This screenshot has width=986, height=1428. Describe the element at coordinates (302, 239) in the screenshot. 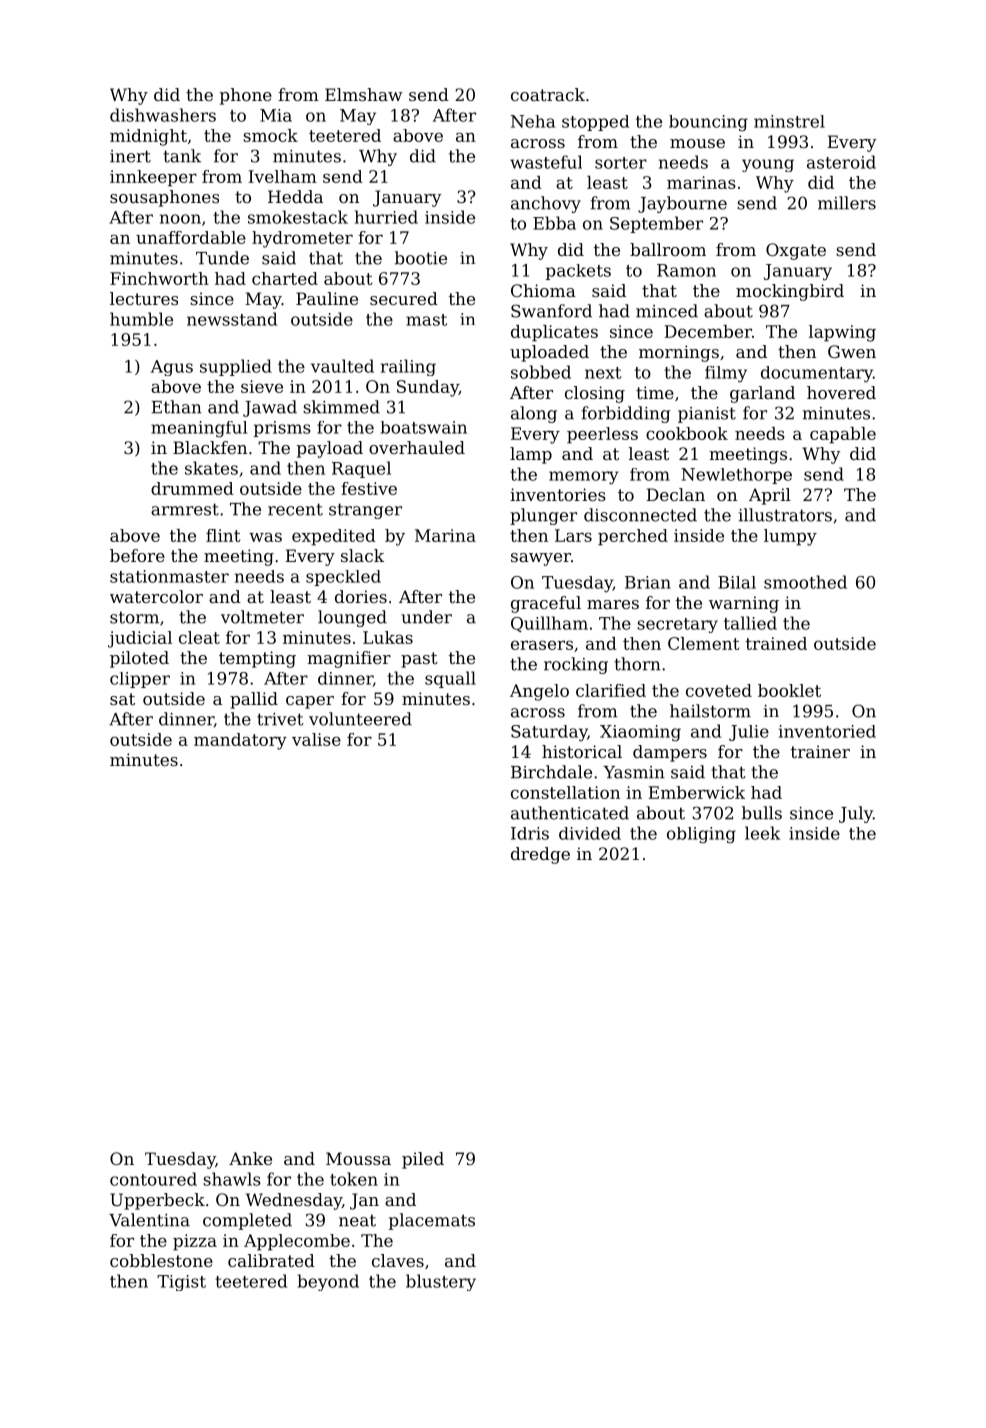

I see `hydrometer` at that location.
